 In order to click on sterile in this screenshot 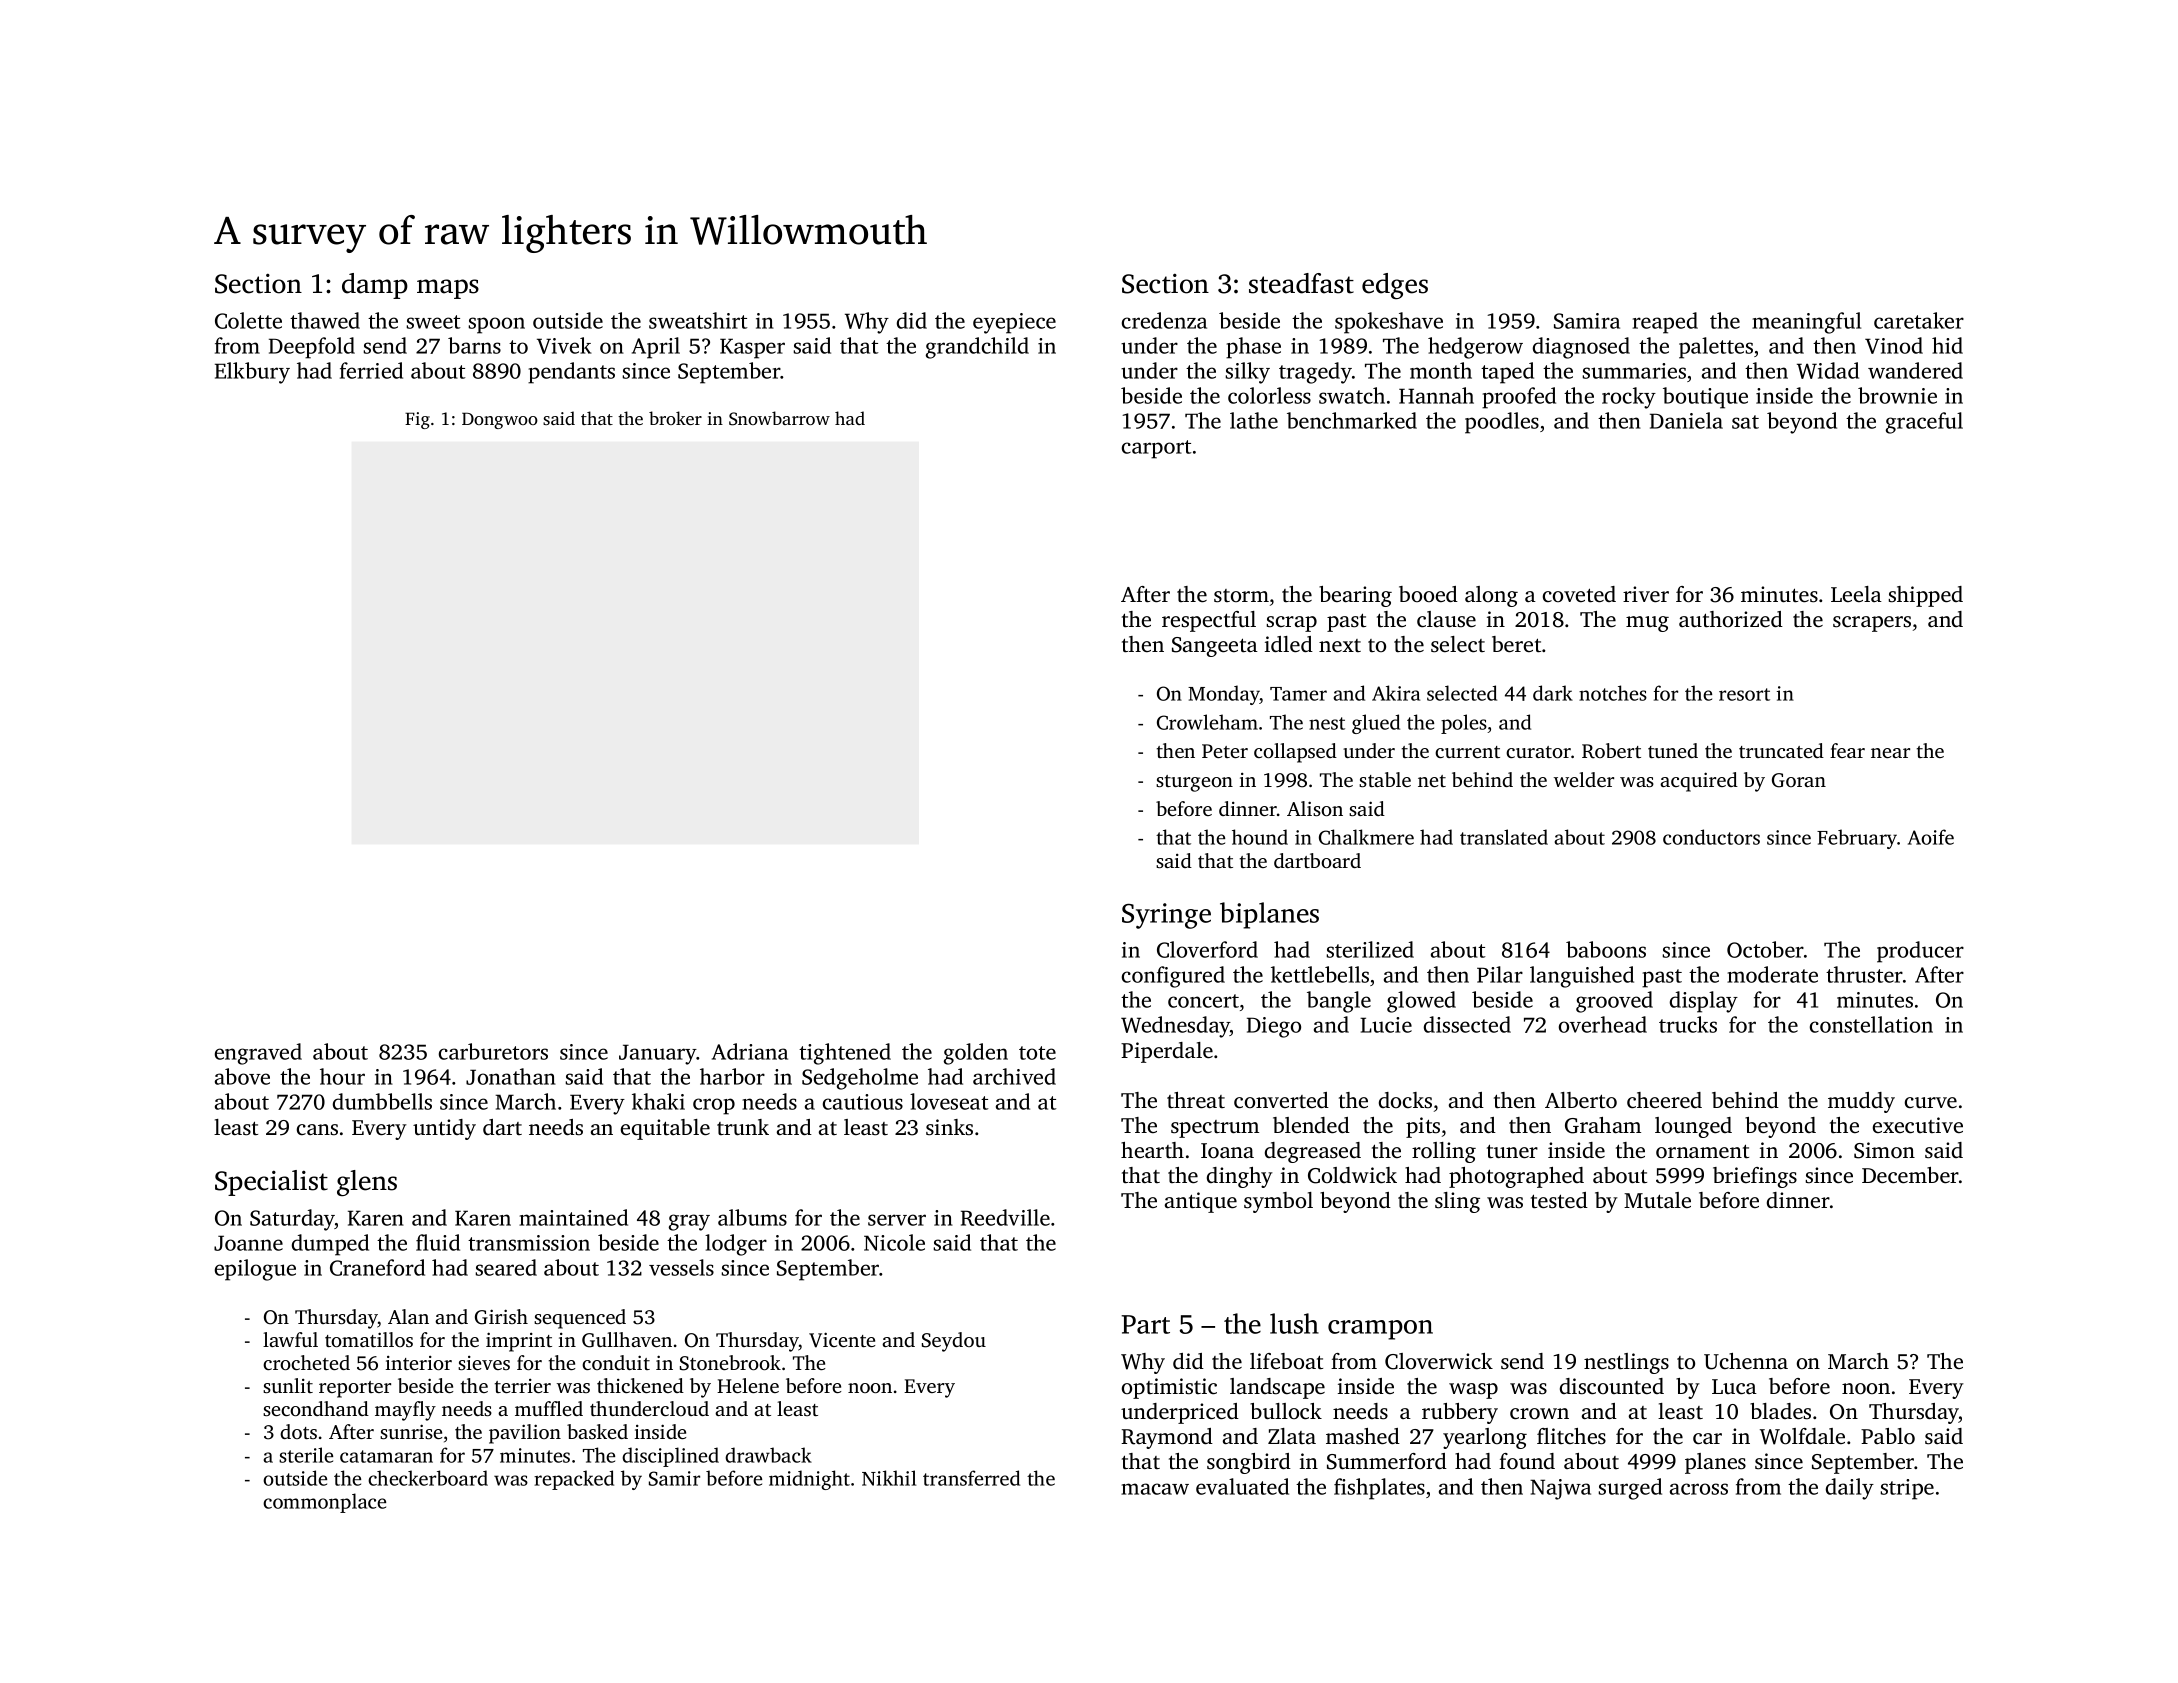, I will do `click(306, 1455)`.
